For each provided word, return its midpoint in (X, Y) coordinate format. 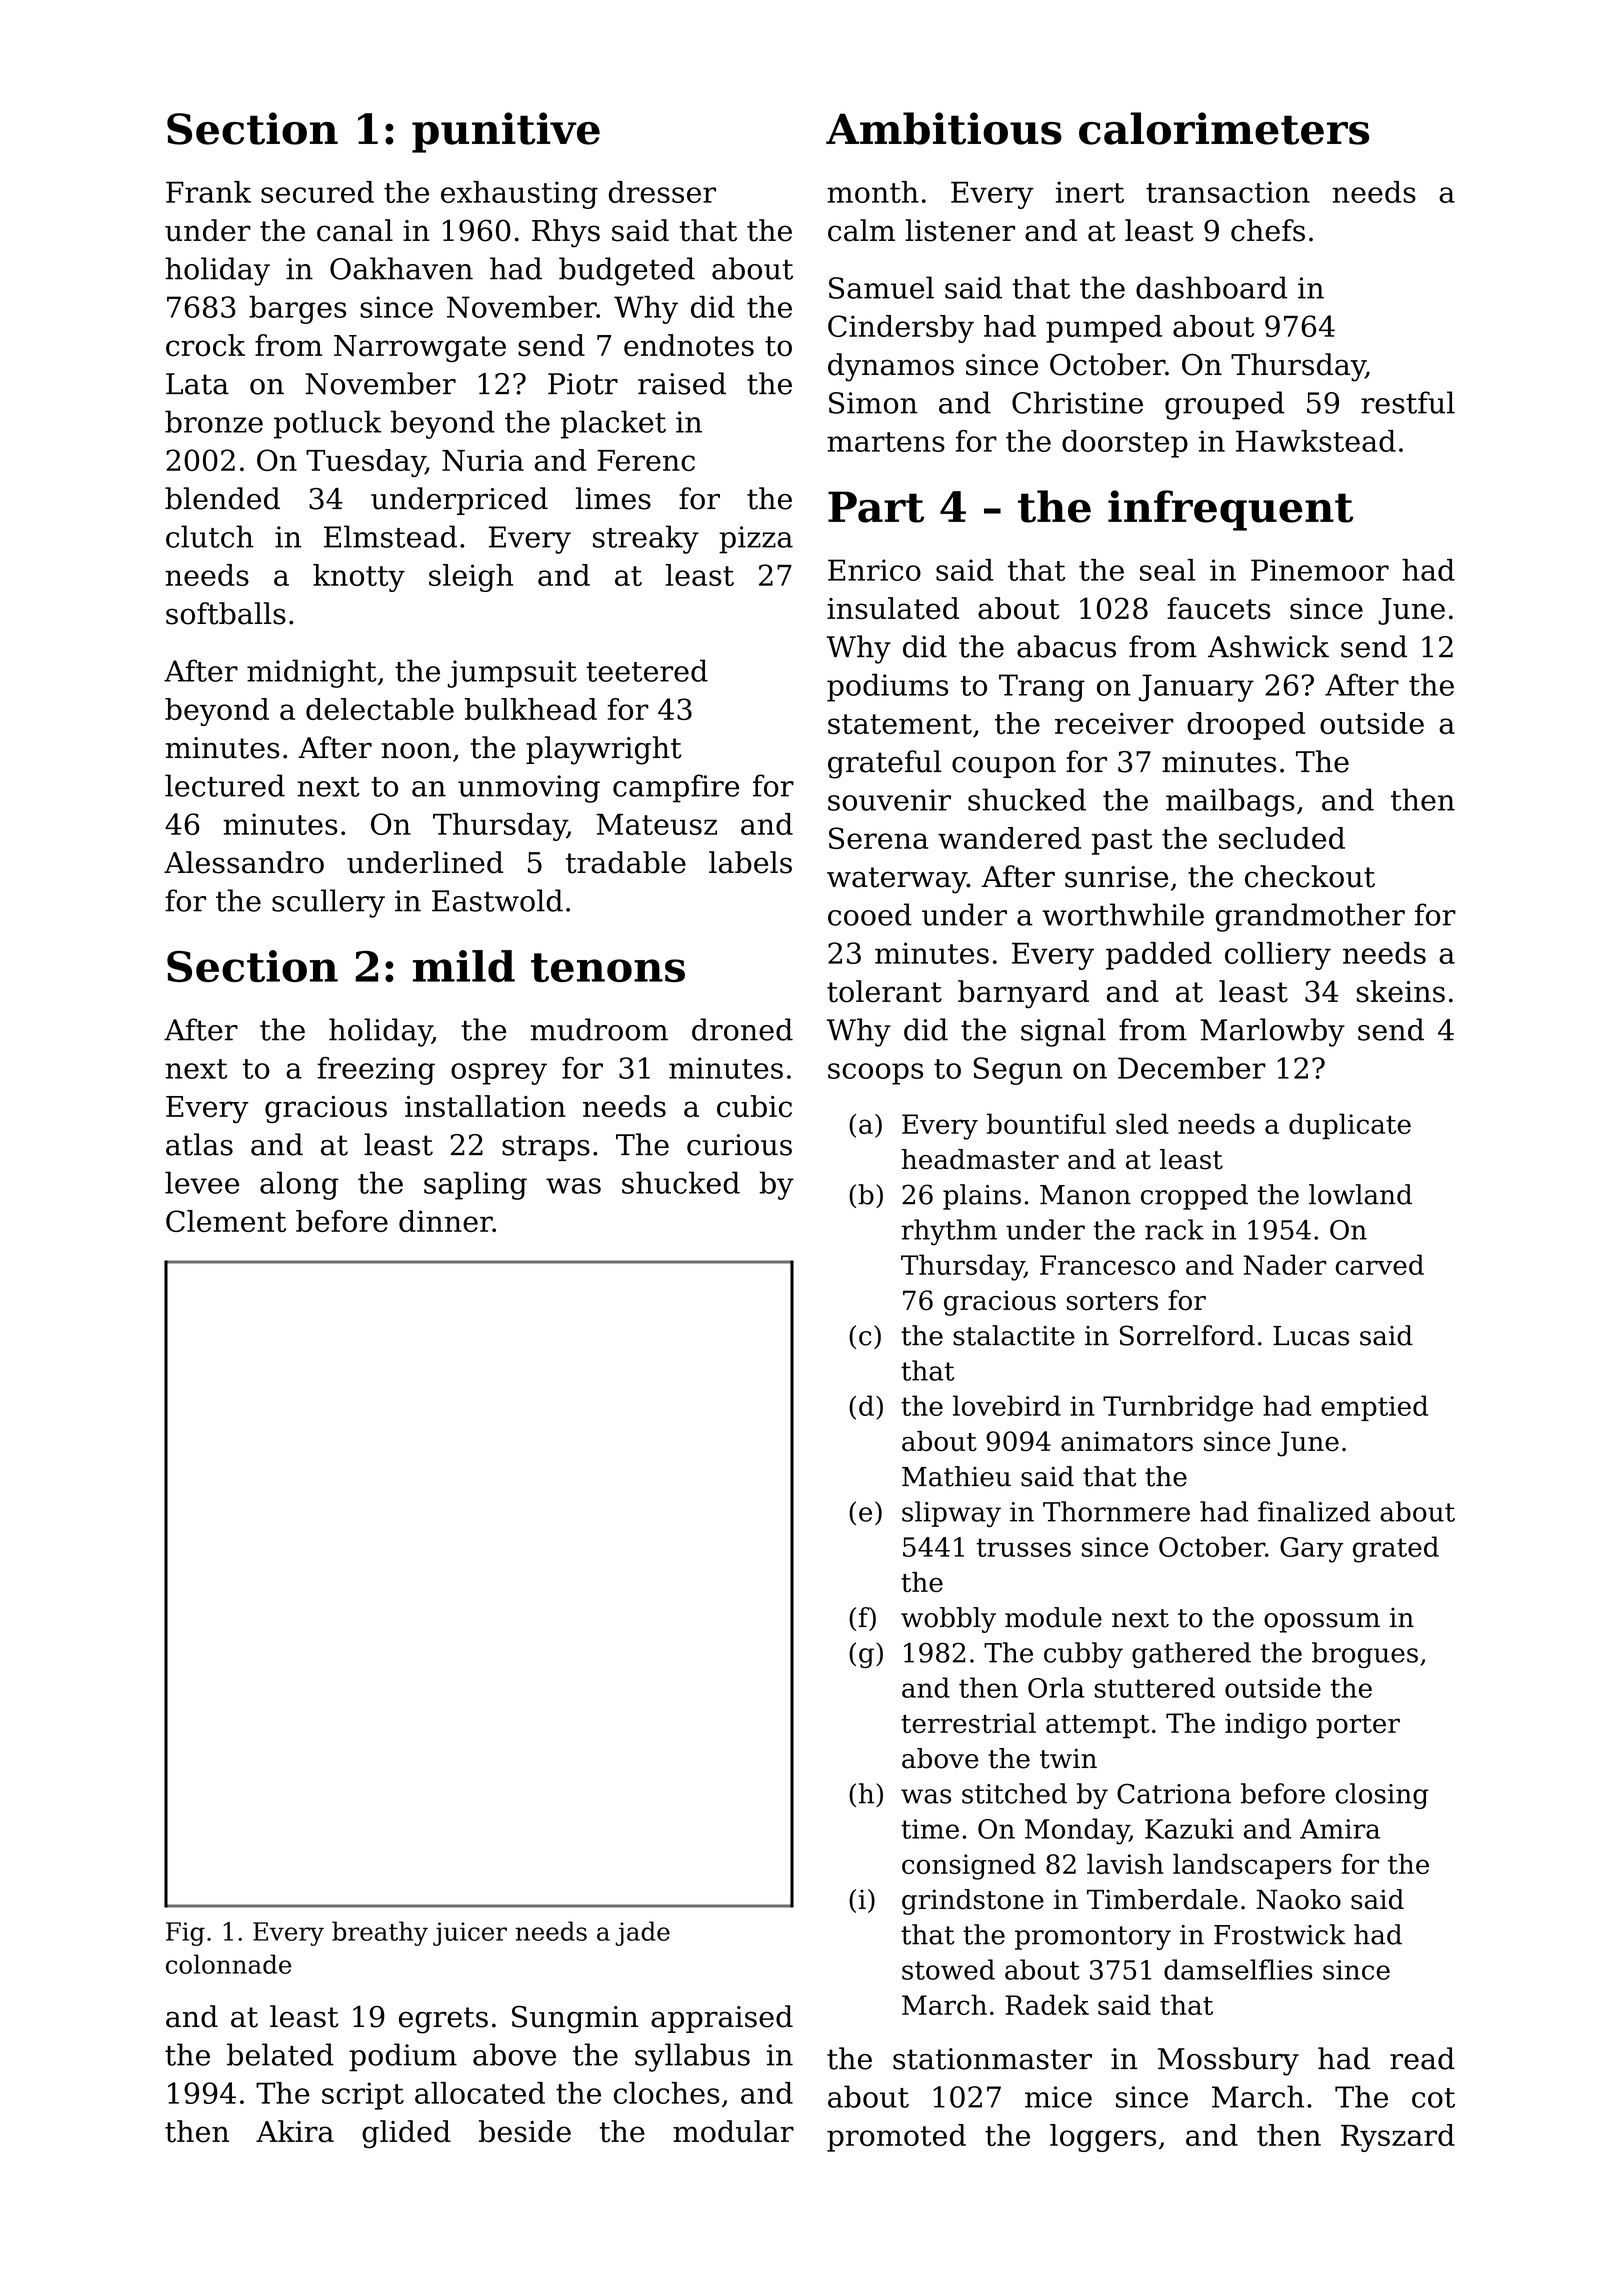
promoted (896, 2138)
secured (317, 192)
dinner (446, 1221)
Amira (1340, 1829)
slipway (951, 1514)
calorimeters (1224, 128)
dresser (662, 192)
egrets (443, 2020)
